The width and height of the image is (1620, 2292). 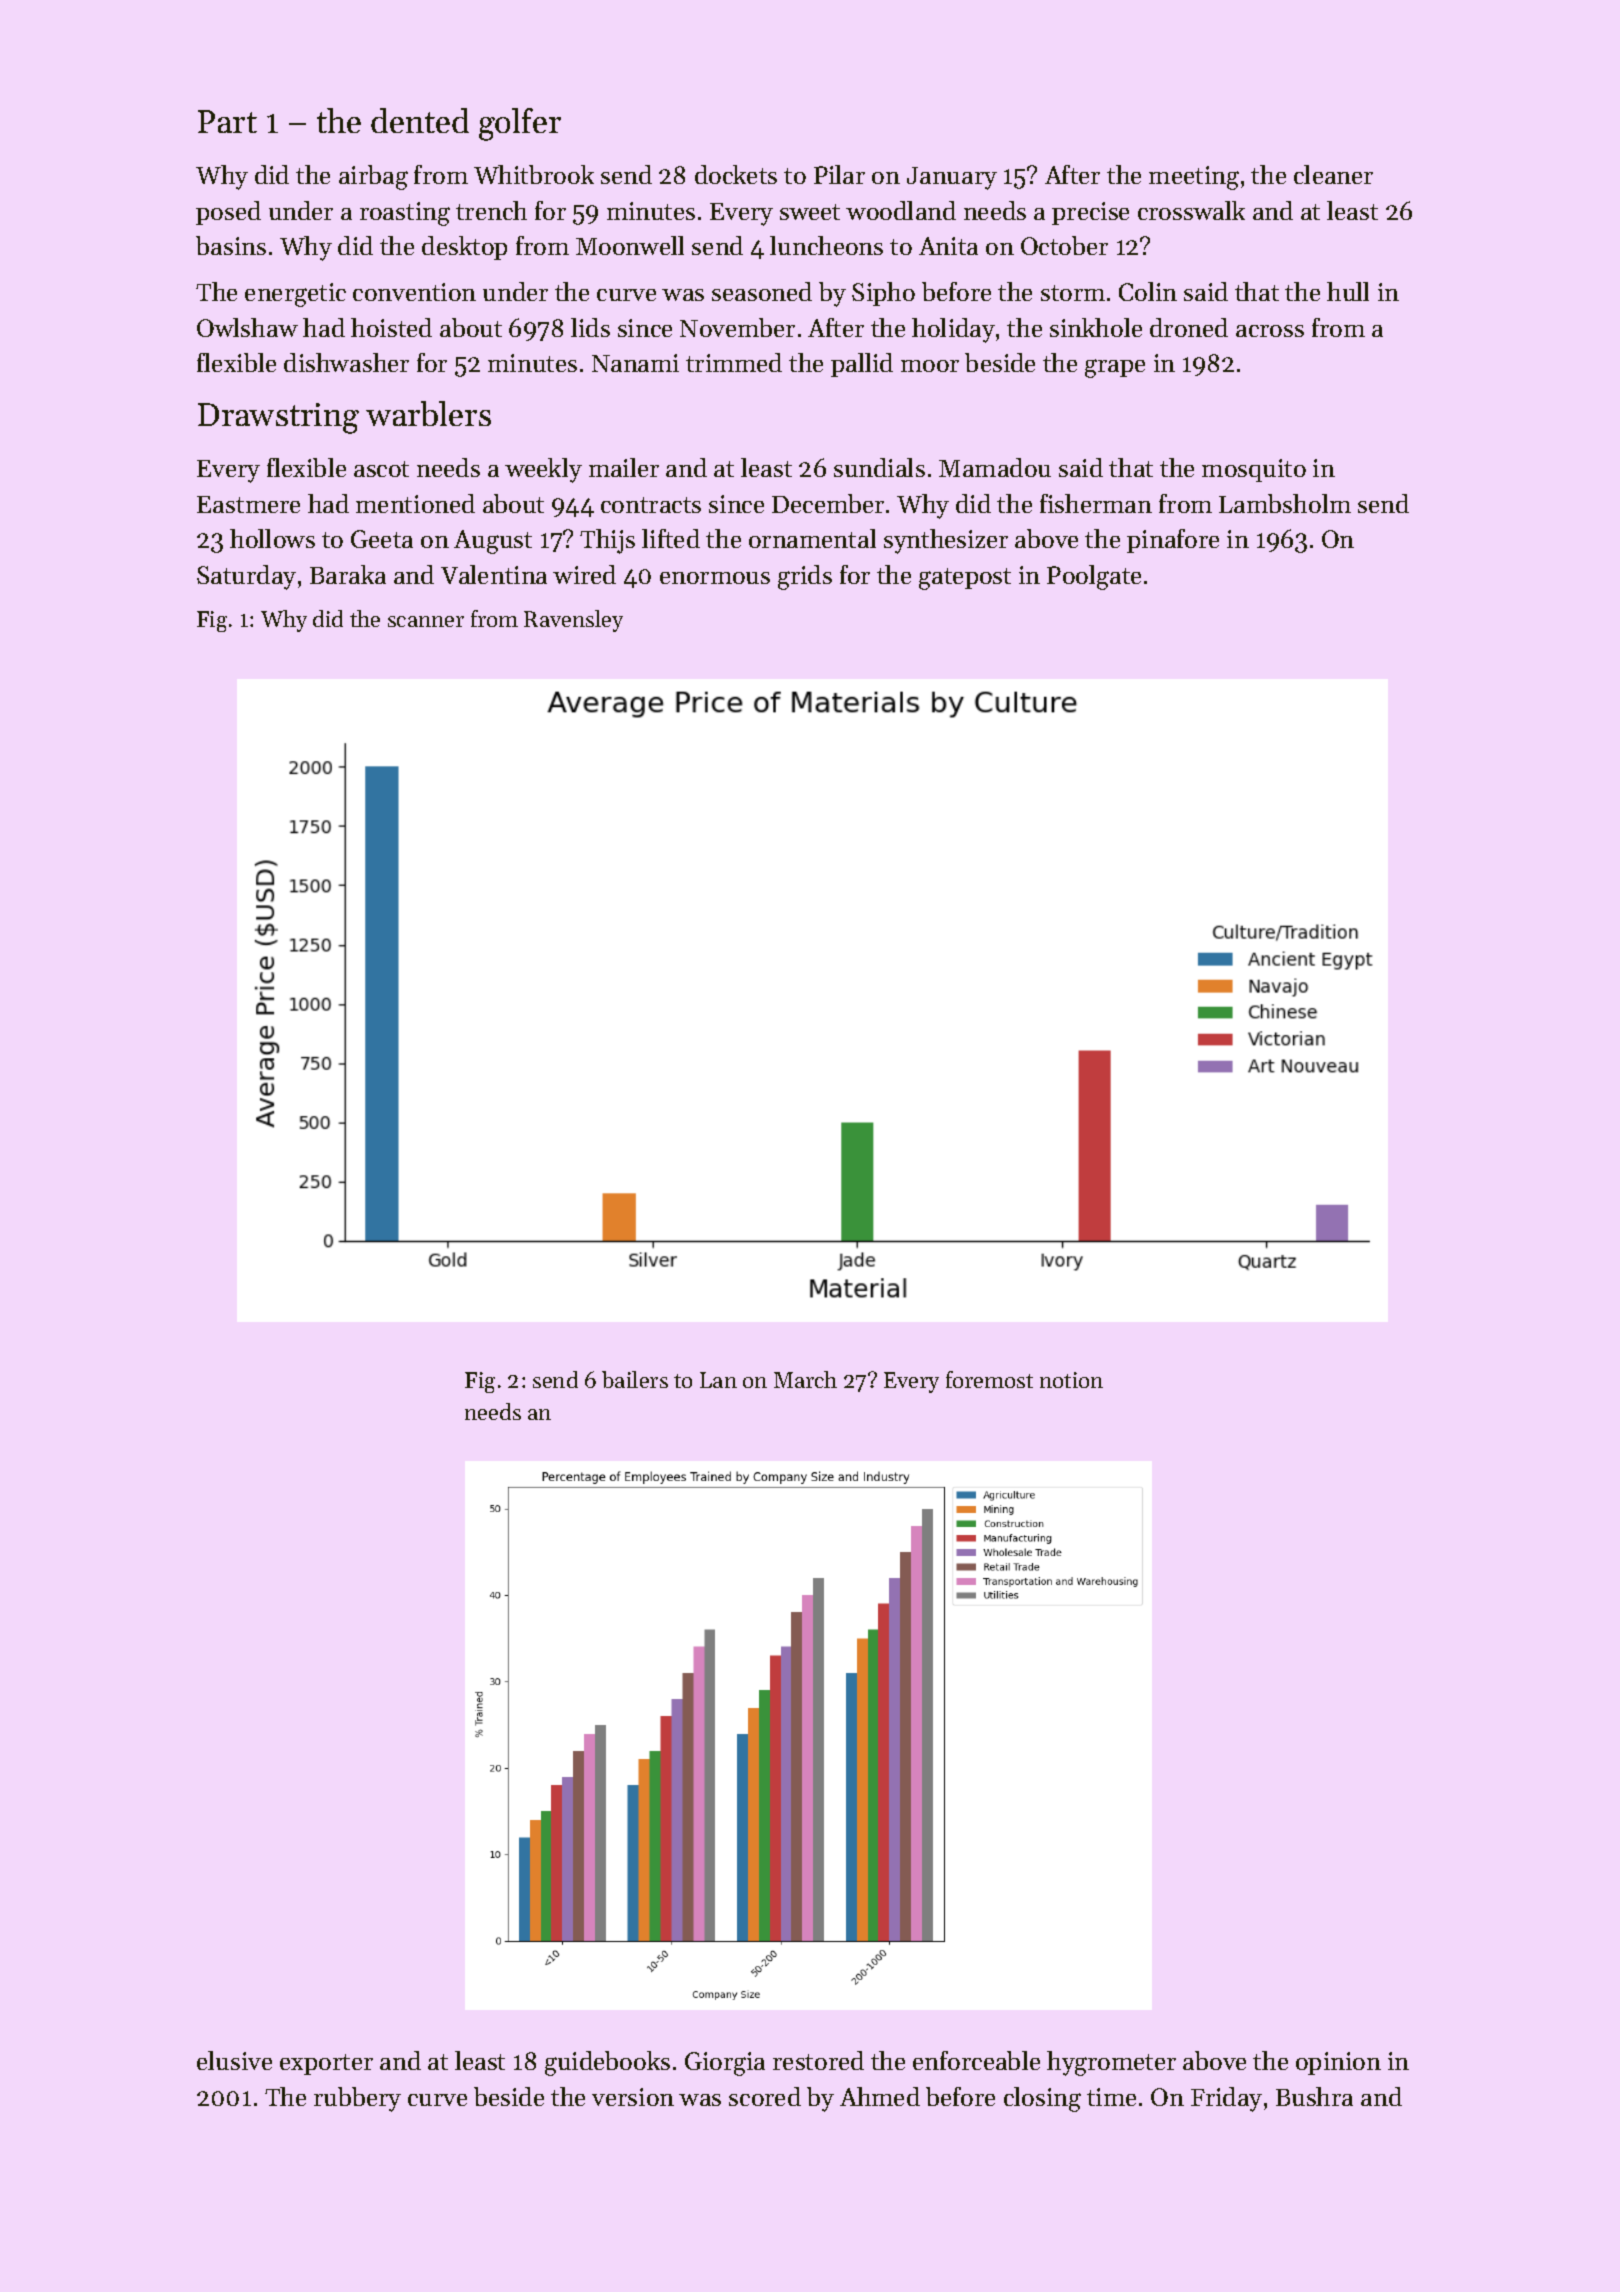 I want to click on foremost, so click(x=989, y=1379).
